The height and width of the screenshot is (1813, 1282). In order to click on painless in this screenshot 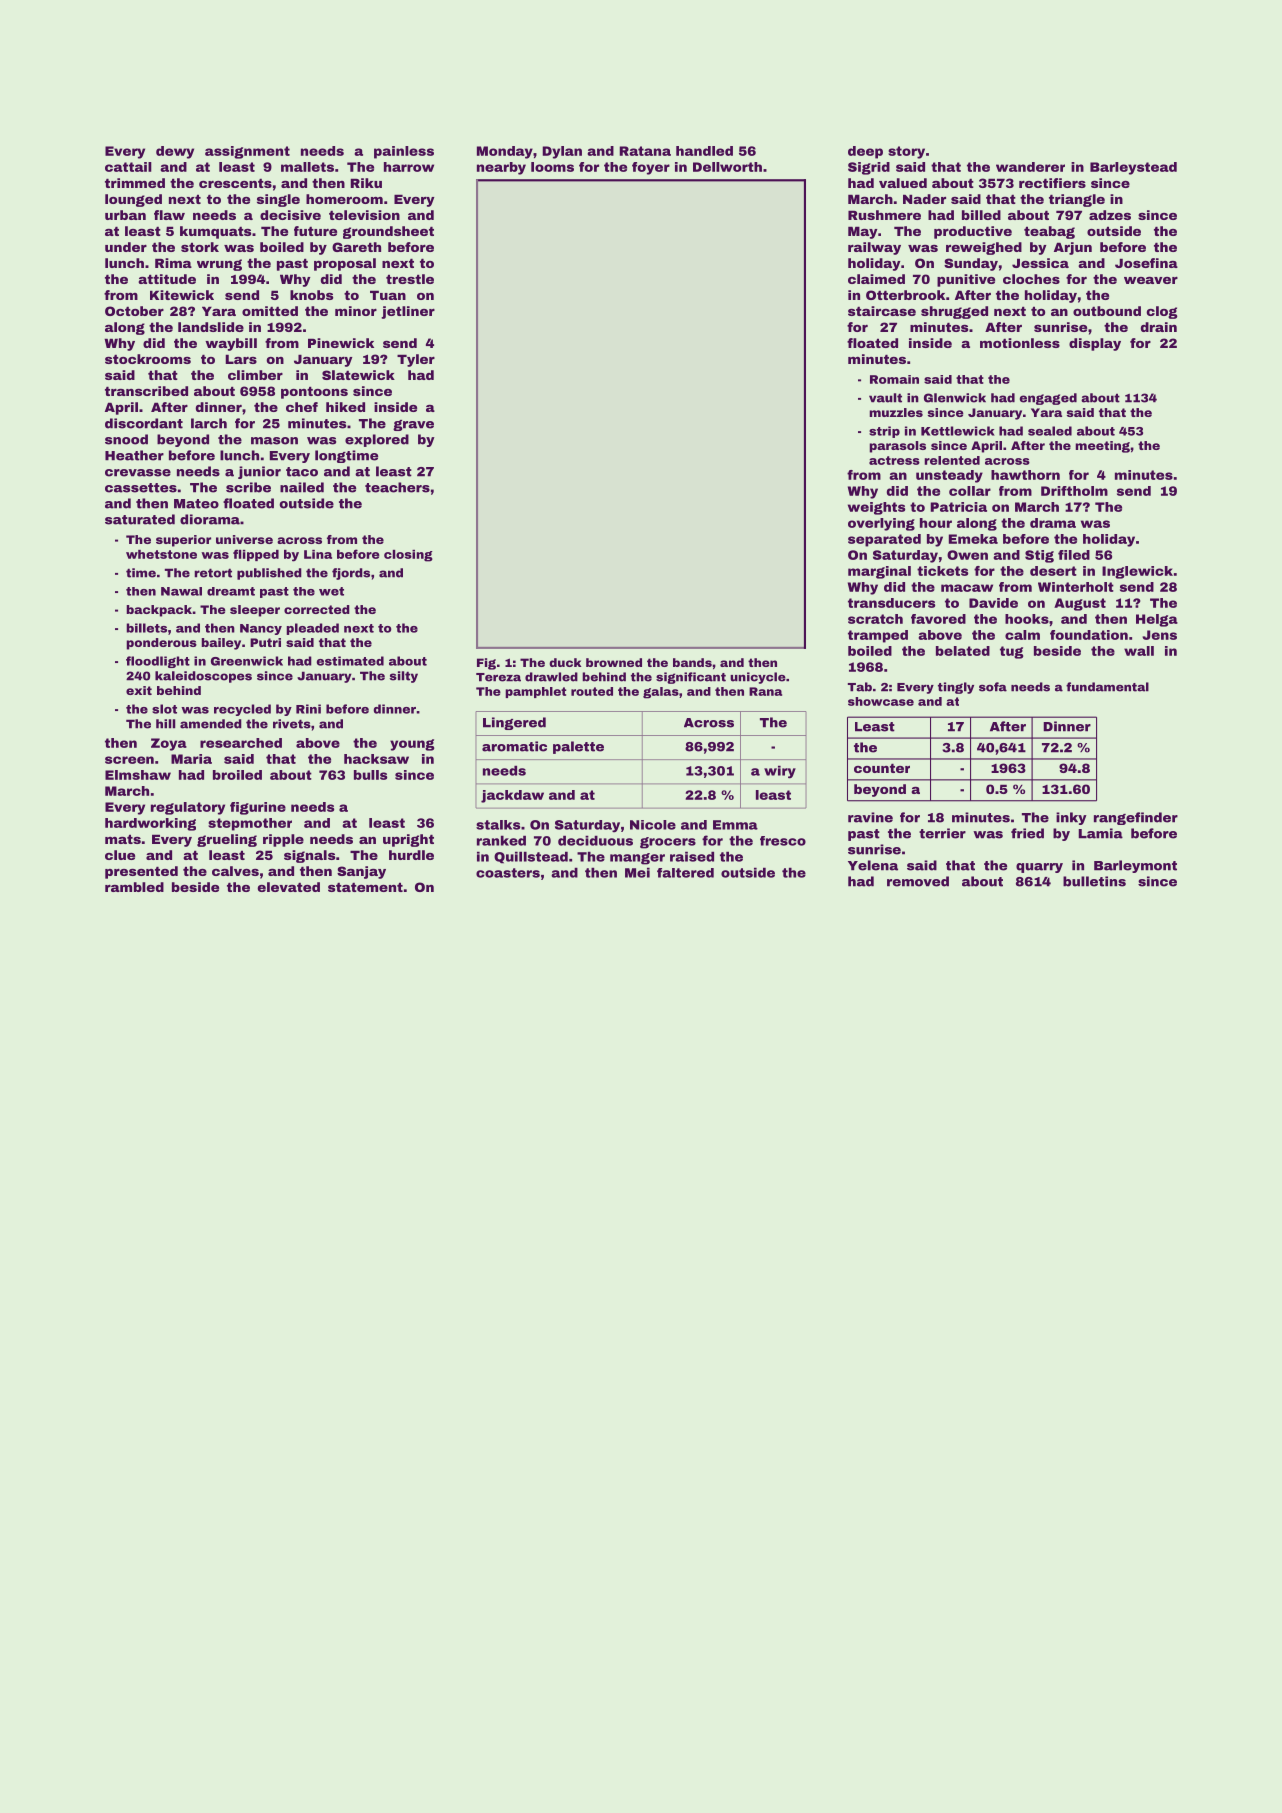, I will do `click(404, 152)`.
